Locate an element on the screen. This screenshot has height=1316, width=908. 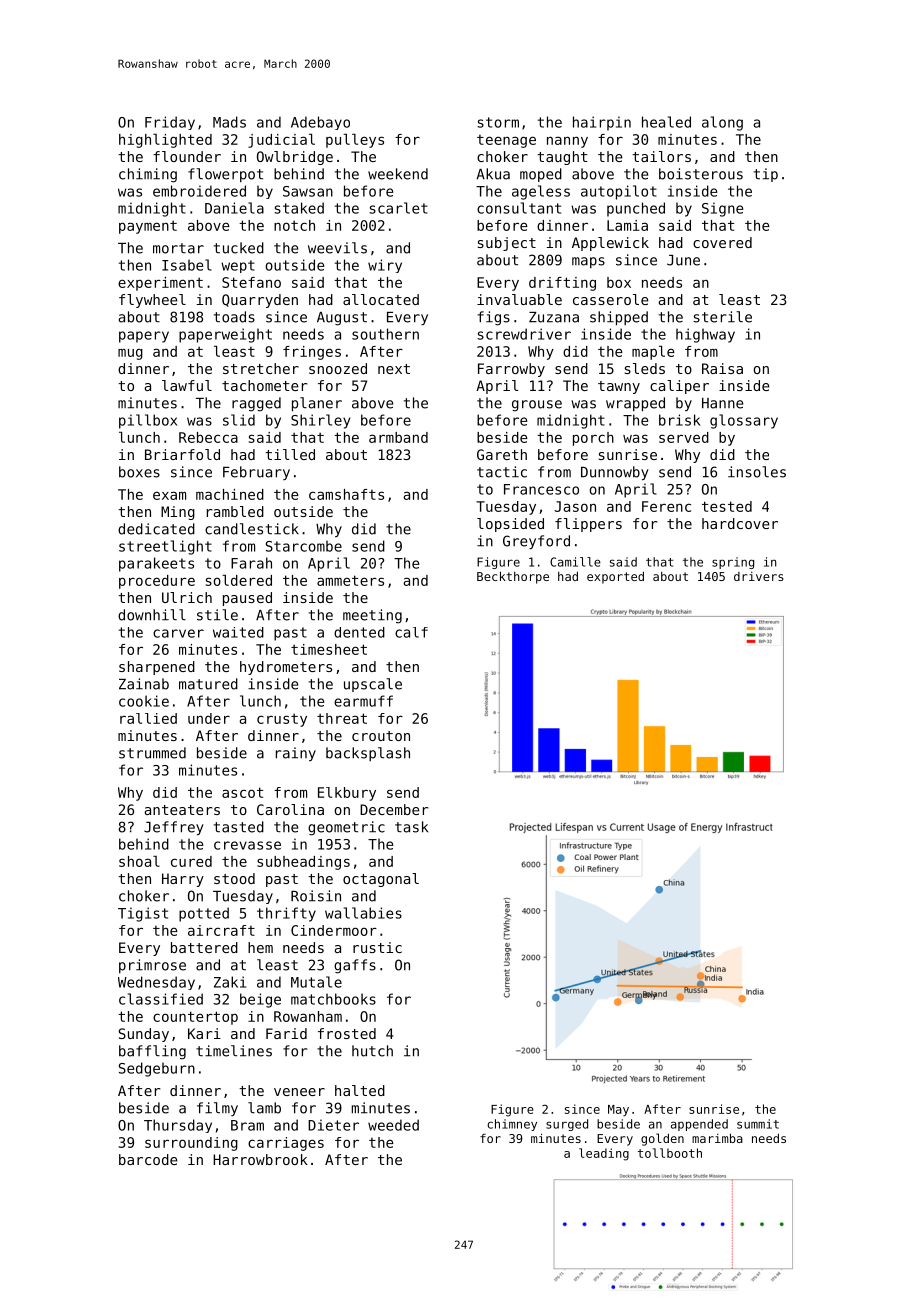
Mads is located at coordinates (229, 122).
